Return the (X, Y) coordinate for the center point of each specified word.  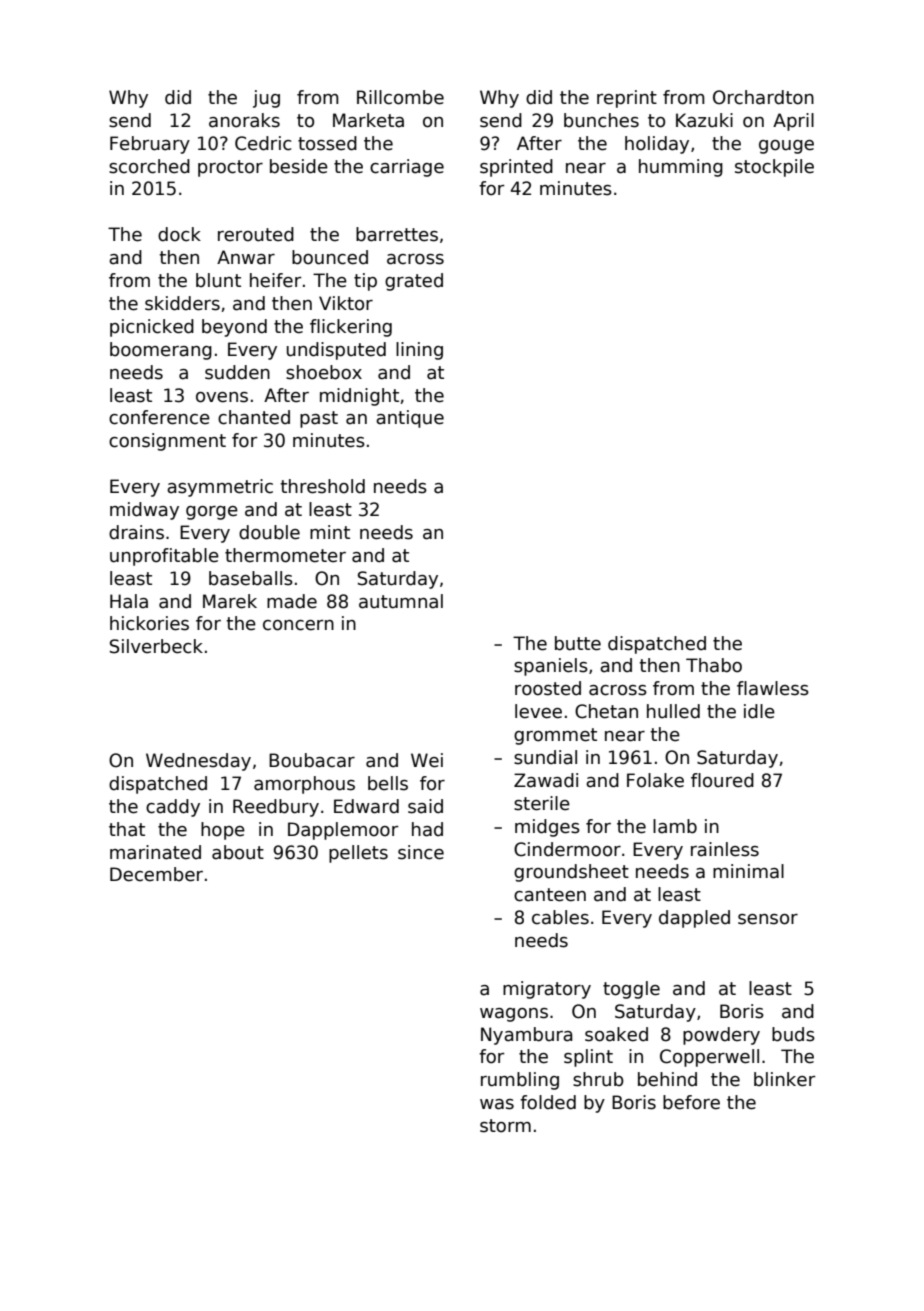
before (691, 1102)
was (497, 1104)
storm (505, 1126)
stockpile (774, 168)
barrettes (397, 234)
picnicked (152, 328)
